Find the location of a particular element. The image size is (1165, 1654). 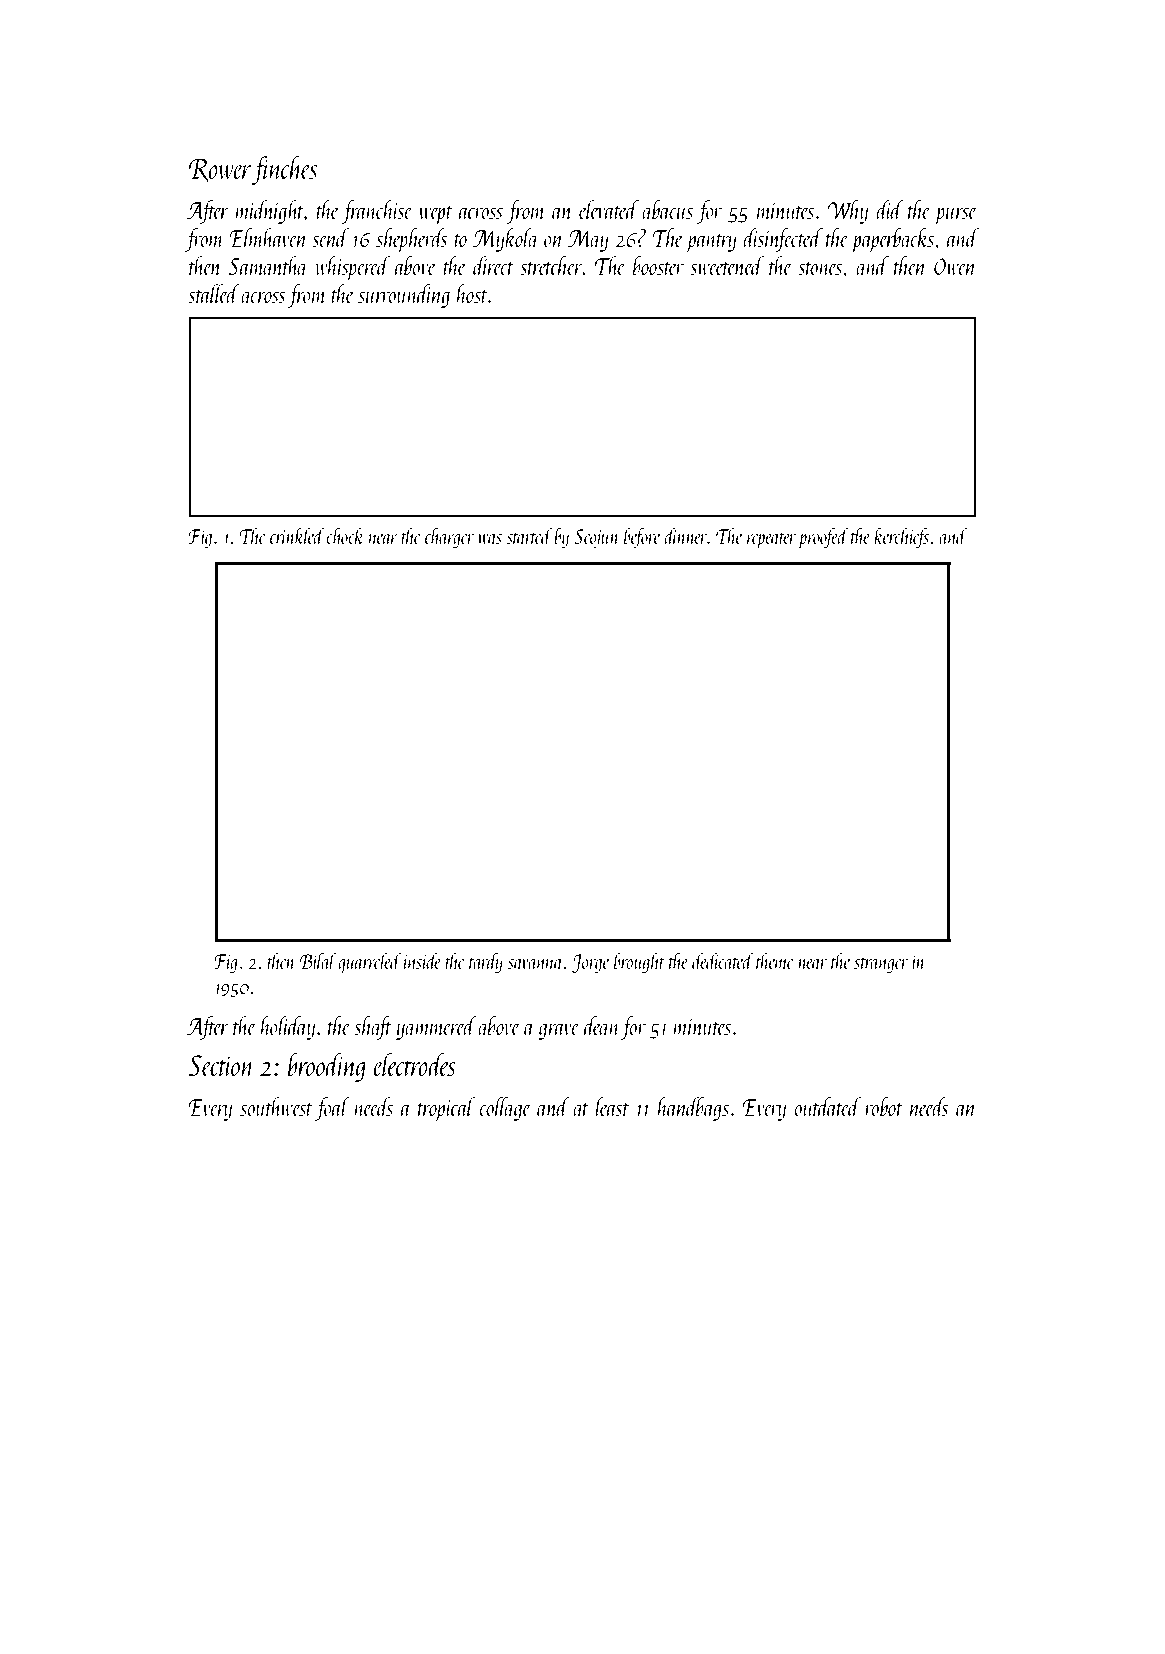

inside is located at coordinates (422, 960).
